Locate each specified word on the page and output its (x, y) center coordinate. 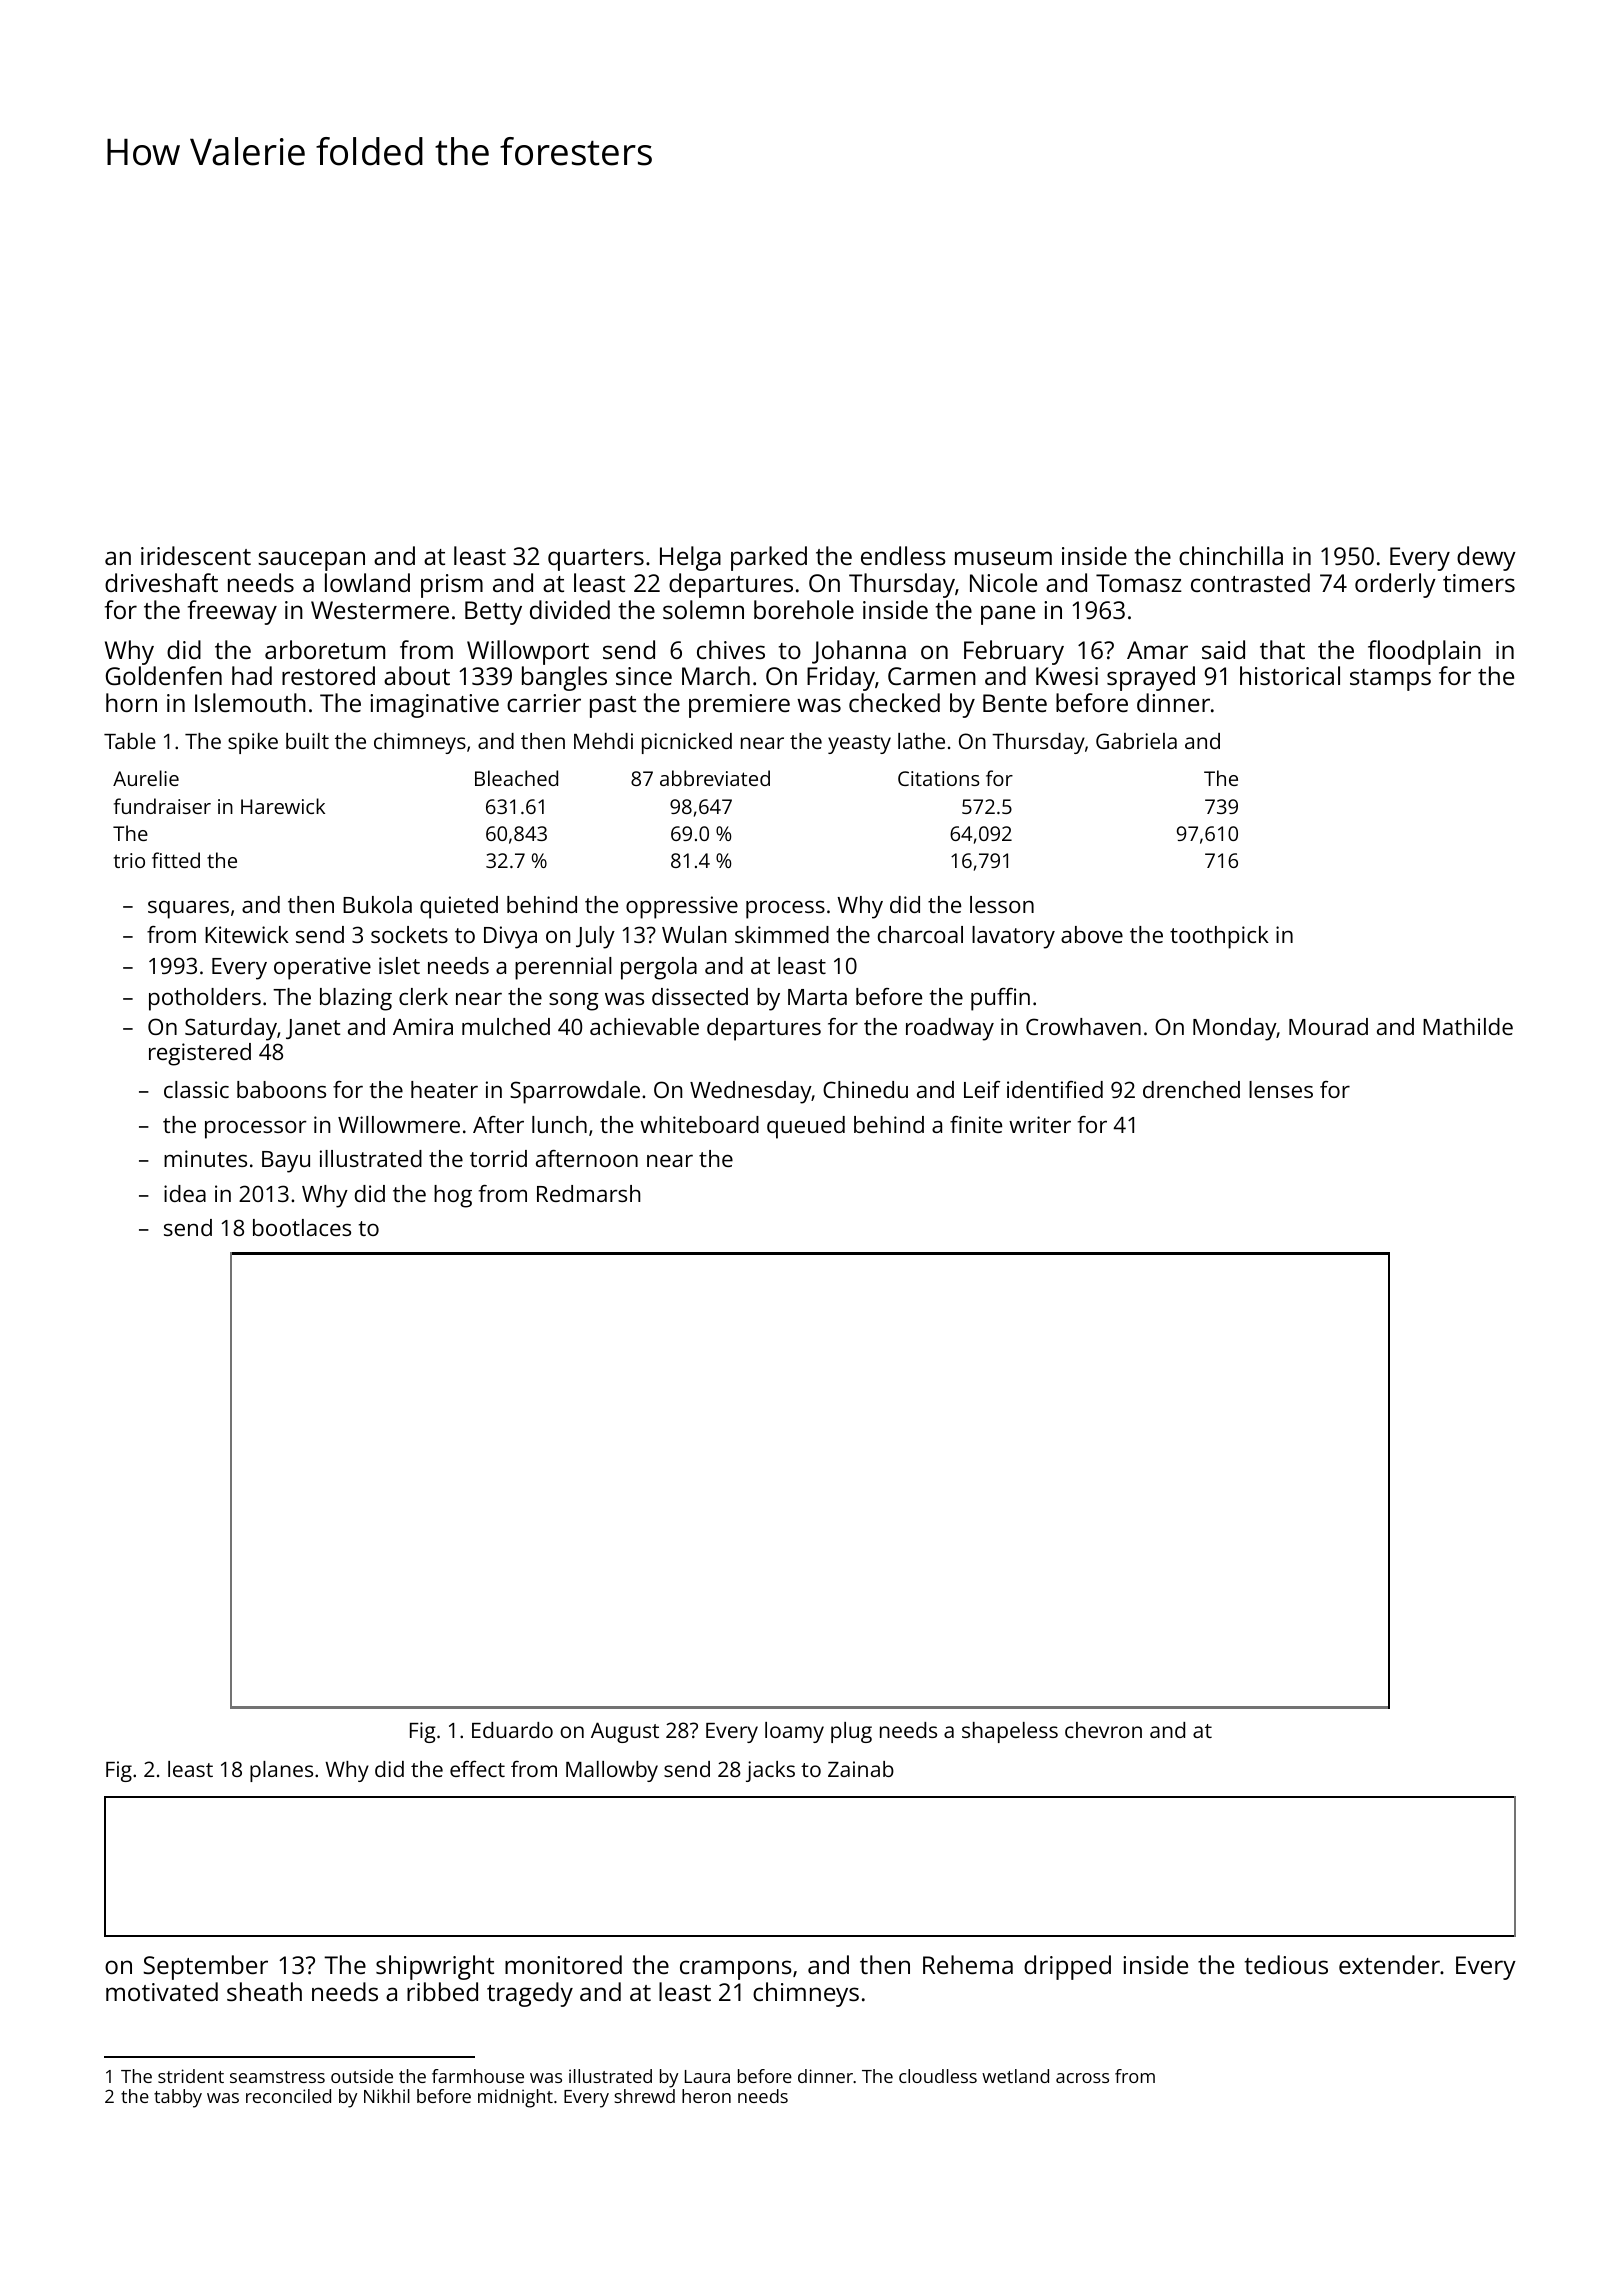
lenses (1281, 1089)
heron (706, 2096)
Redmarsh (588, 1193)
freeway (232, 612)
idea (185, 1193)
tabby (178, 2098)
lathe (921, 741)
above (1092, 934)
